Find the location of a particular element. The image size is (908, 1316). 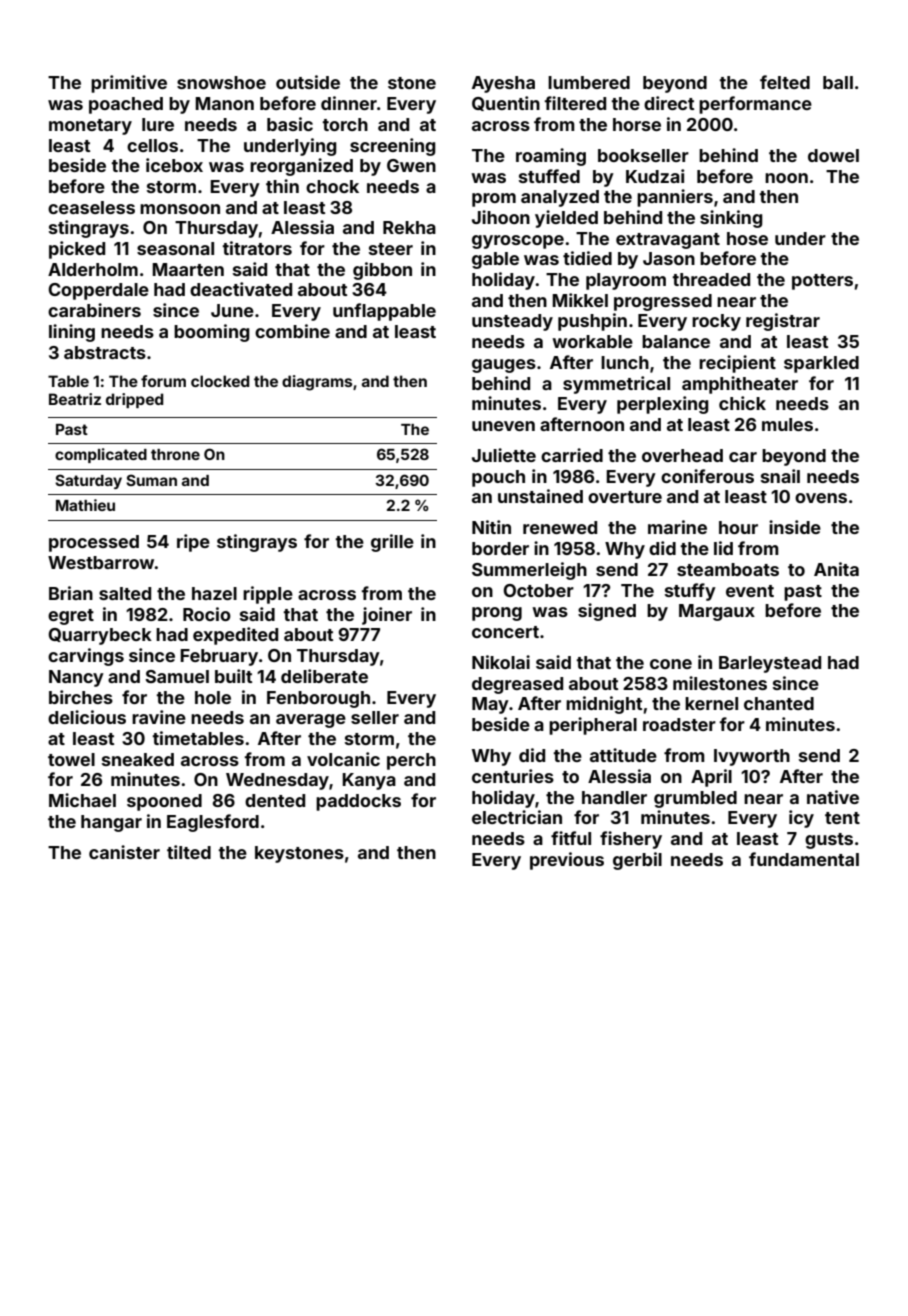

Manon is located at coordinates (224, 103).
